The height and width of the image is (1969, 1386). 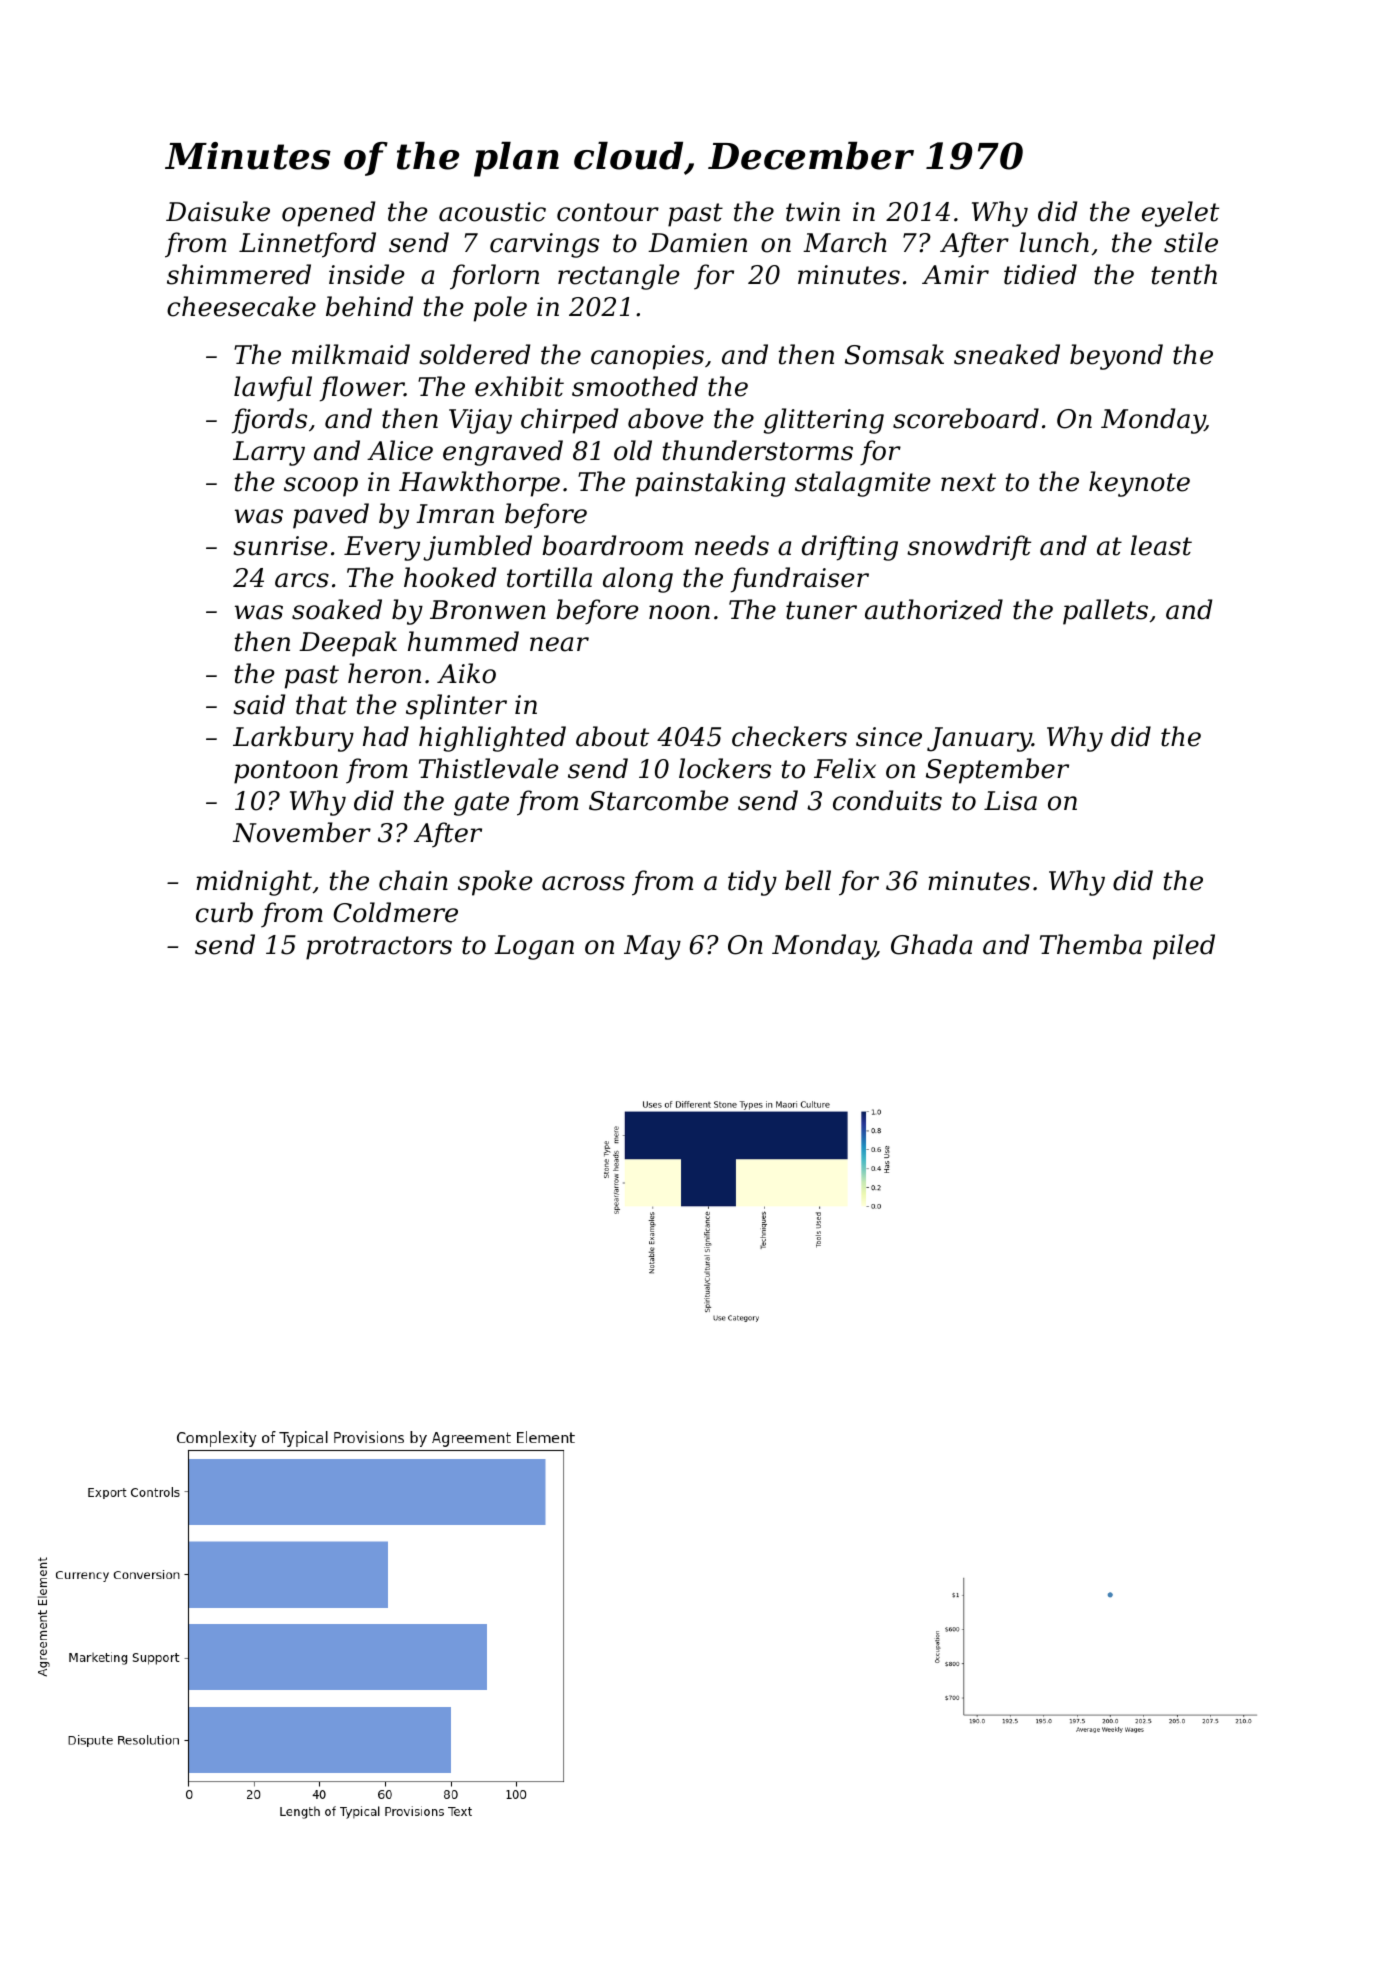 What do you see at coordinates (492, 212) in the image?
I see `acoustic` at bounding box center [492, 212].
